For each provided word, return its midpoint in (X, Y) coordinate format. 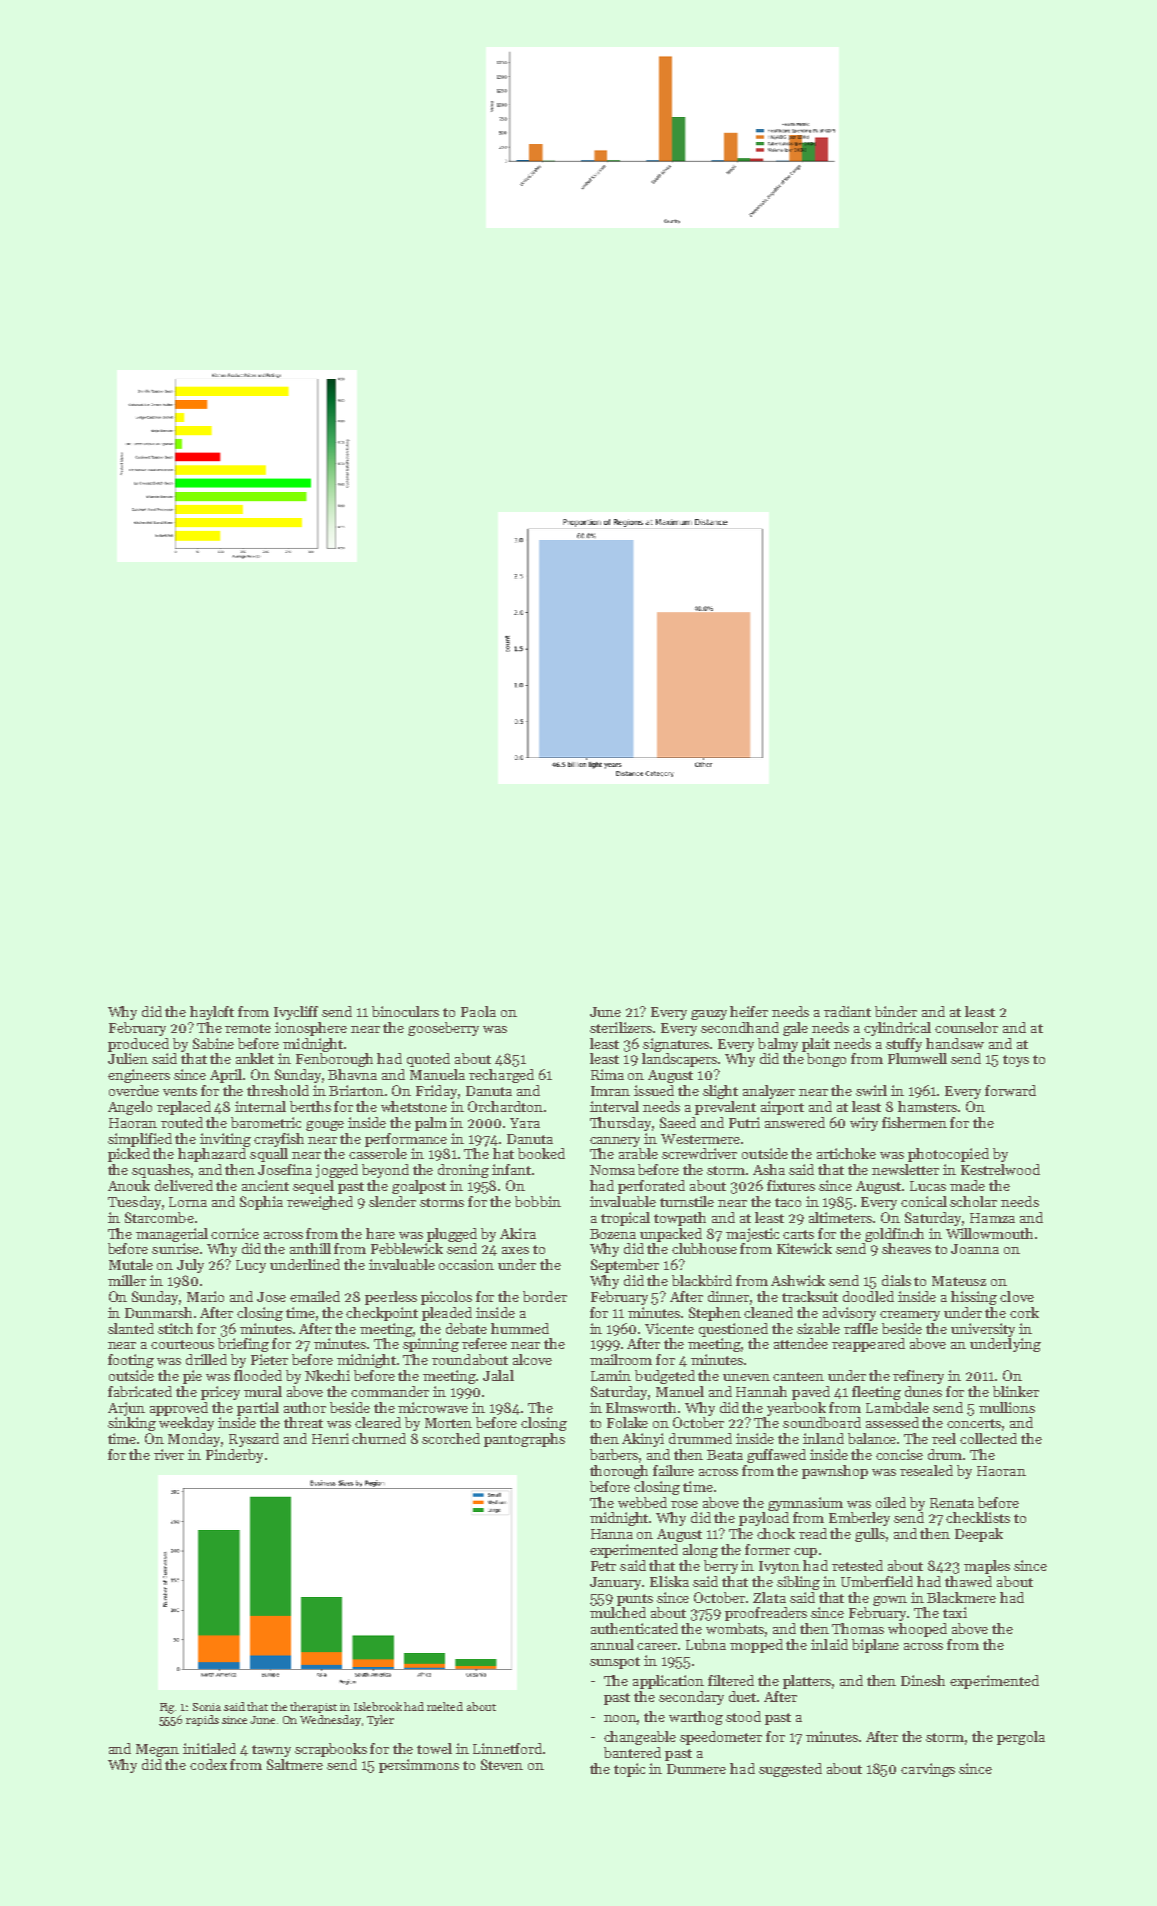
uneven (746, 1377)
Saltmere (295, 1764)
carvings (928, 1770)
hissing (974, 1298)
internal (260, 1106)
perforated (651, 1187)
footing (131, 1361)
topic (629, 1770)
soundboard (822, 1422)
